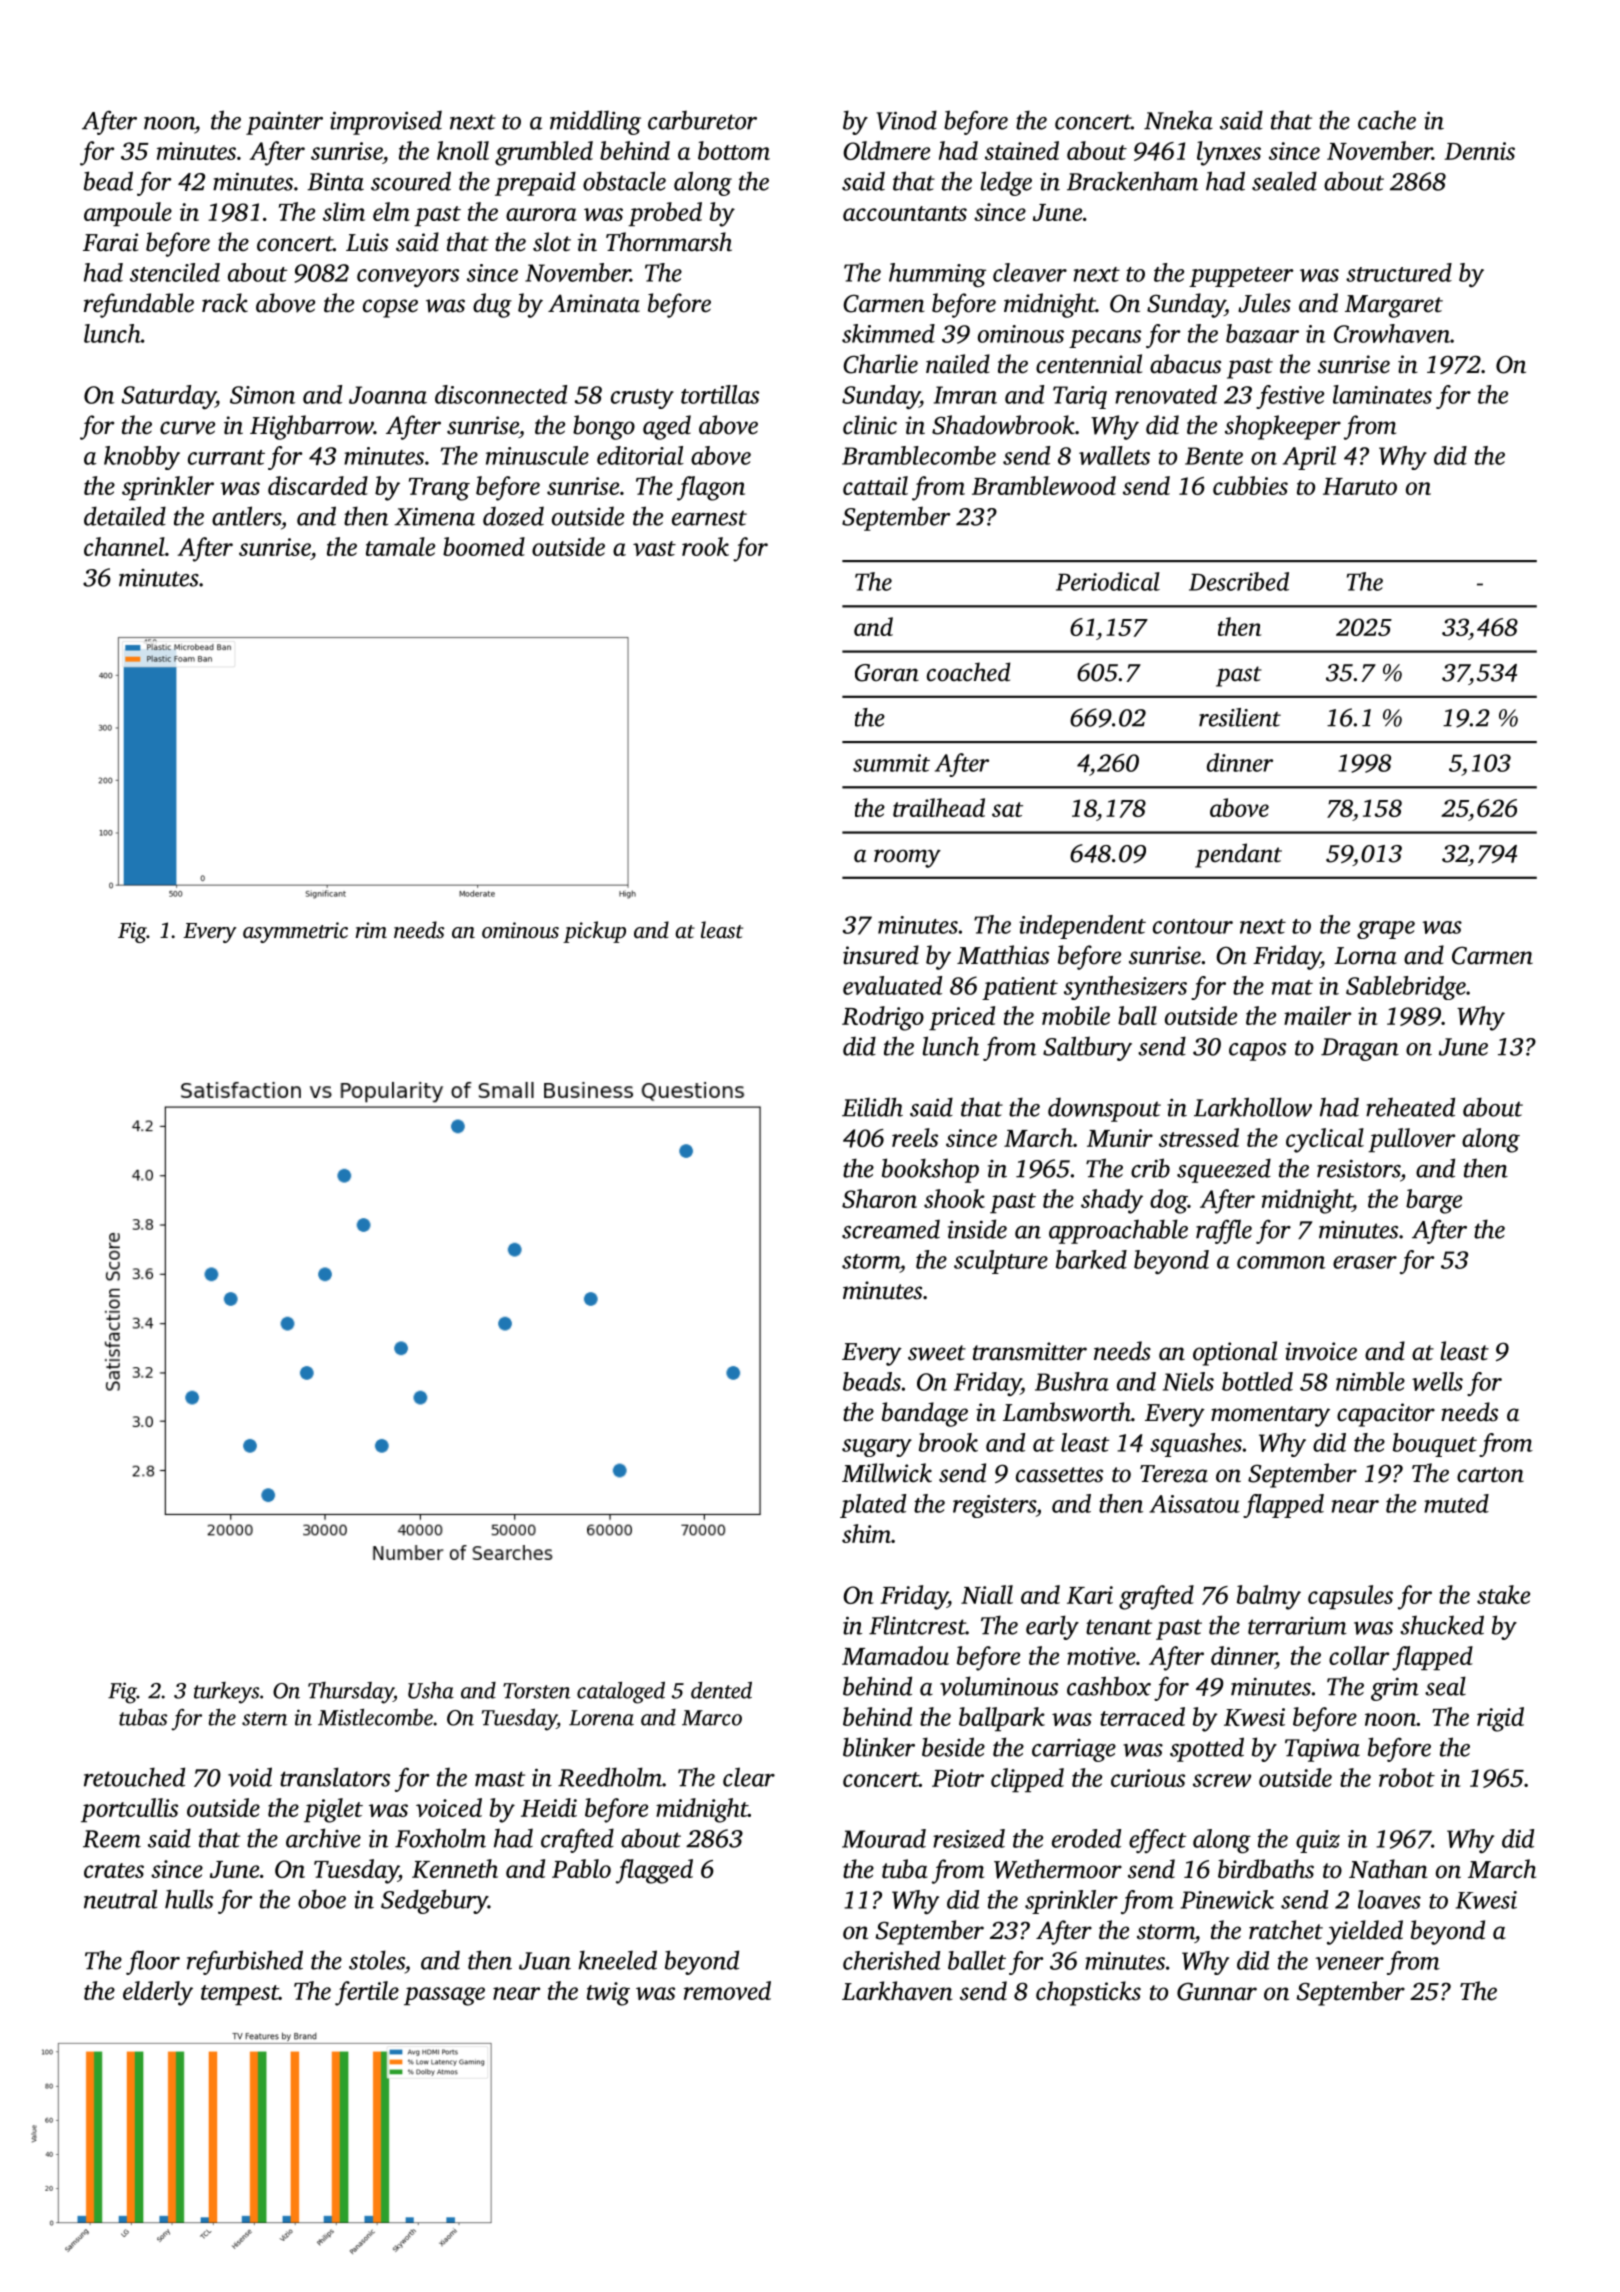  Describe the element at coordinates (907, 858) in the page. I see `roomy` at that location.
